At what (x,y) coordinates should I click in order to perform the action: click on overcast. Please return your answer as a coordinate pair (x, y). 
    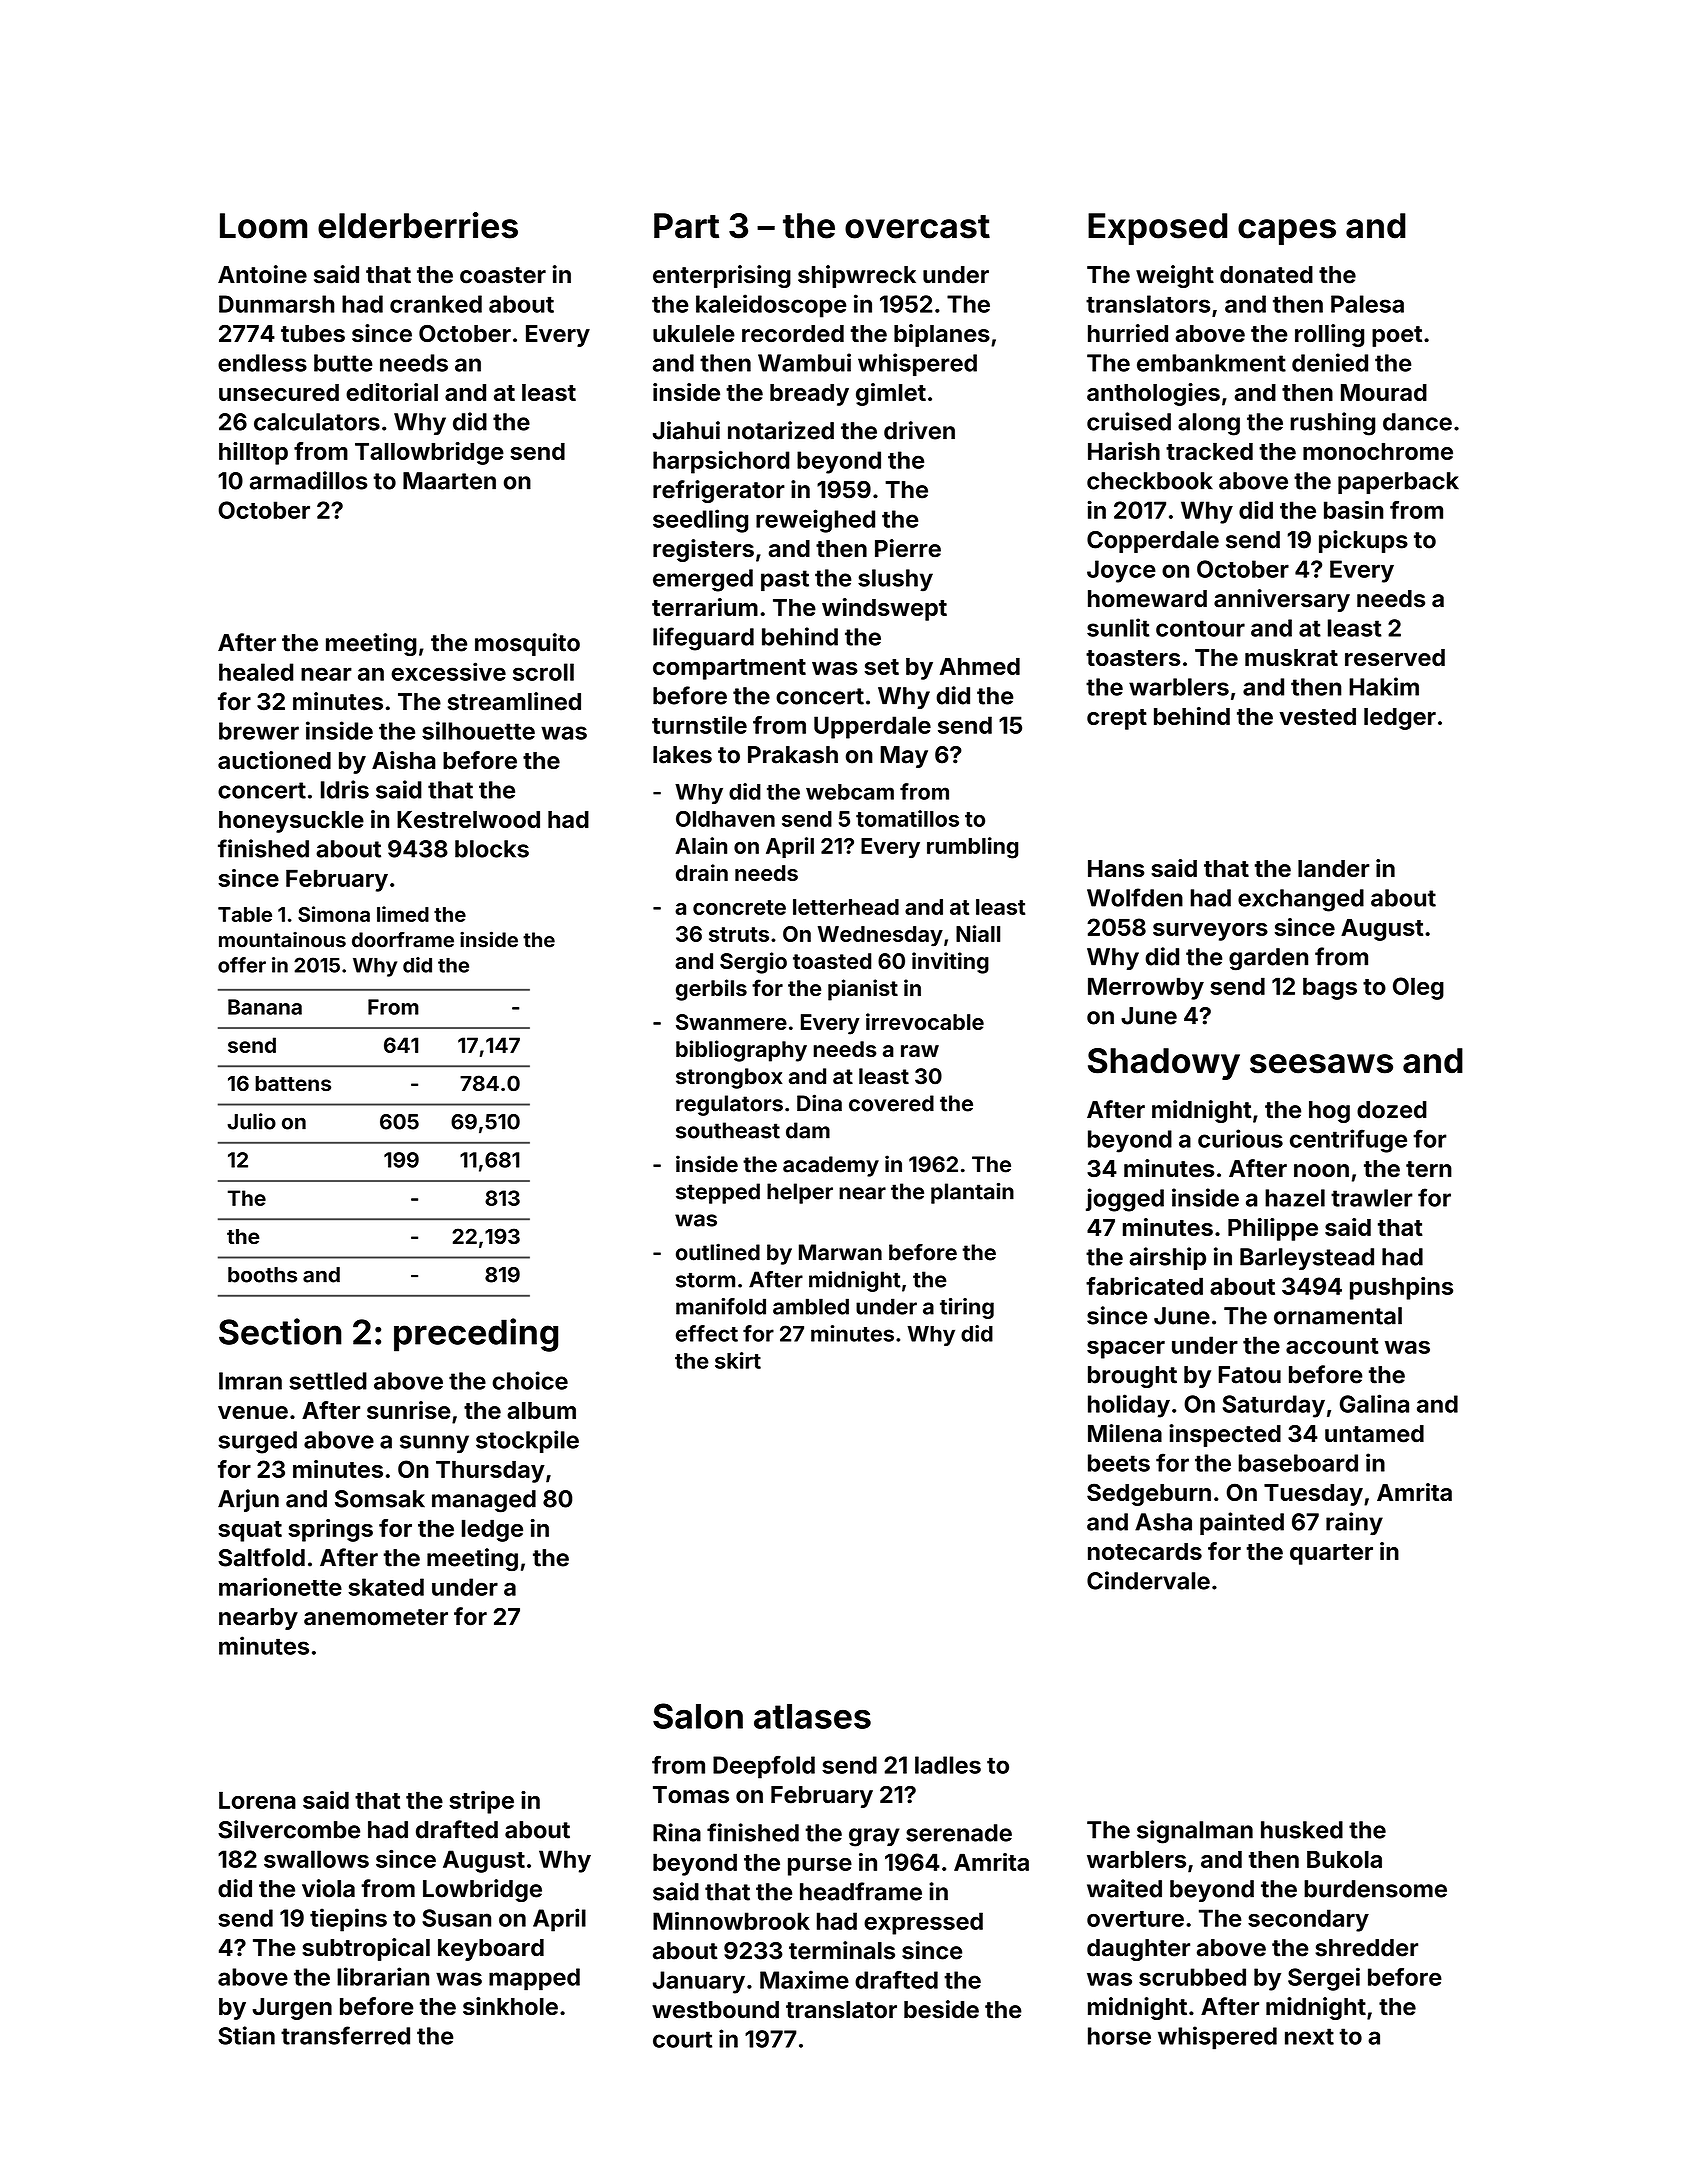
    Looking at the image, I should click on (917, 227).
